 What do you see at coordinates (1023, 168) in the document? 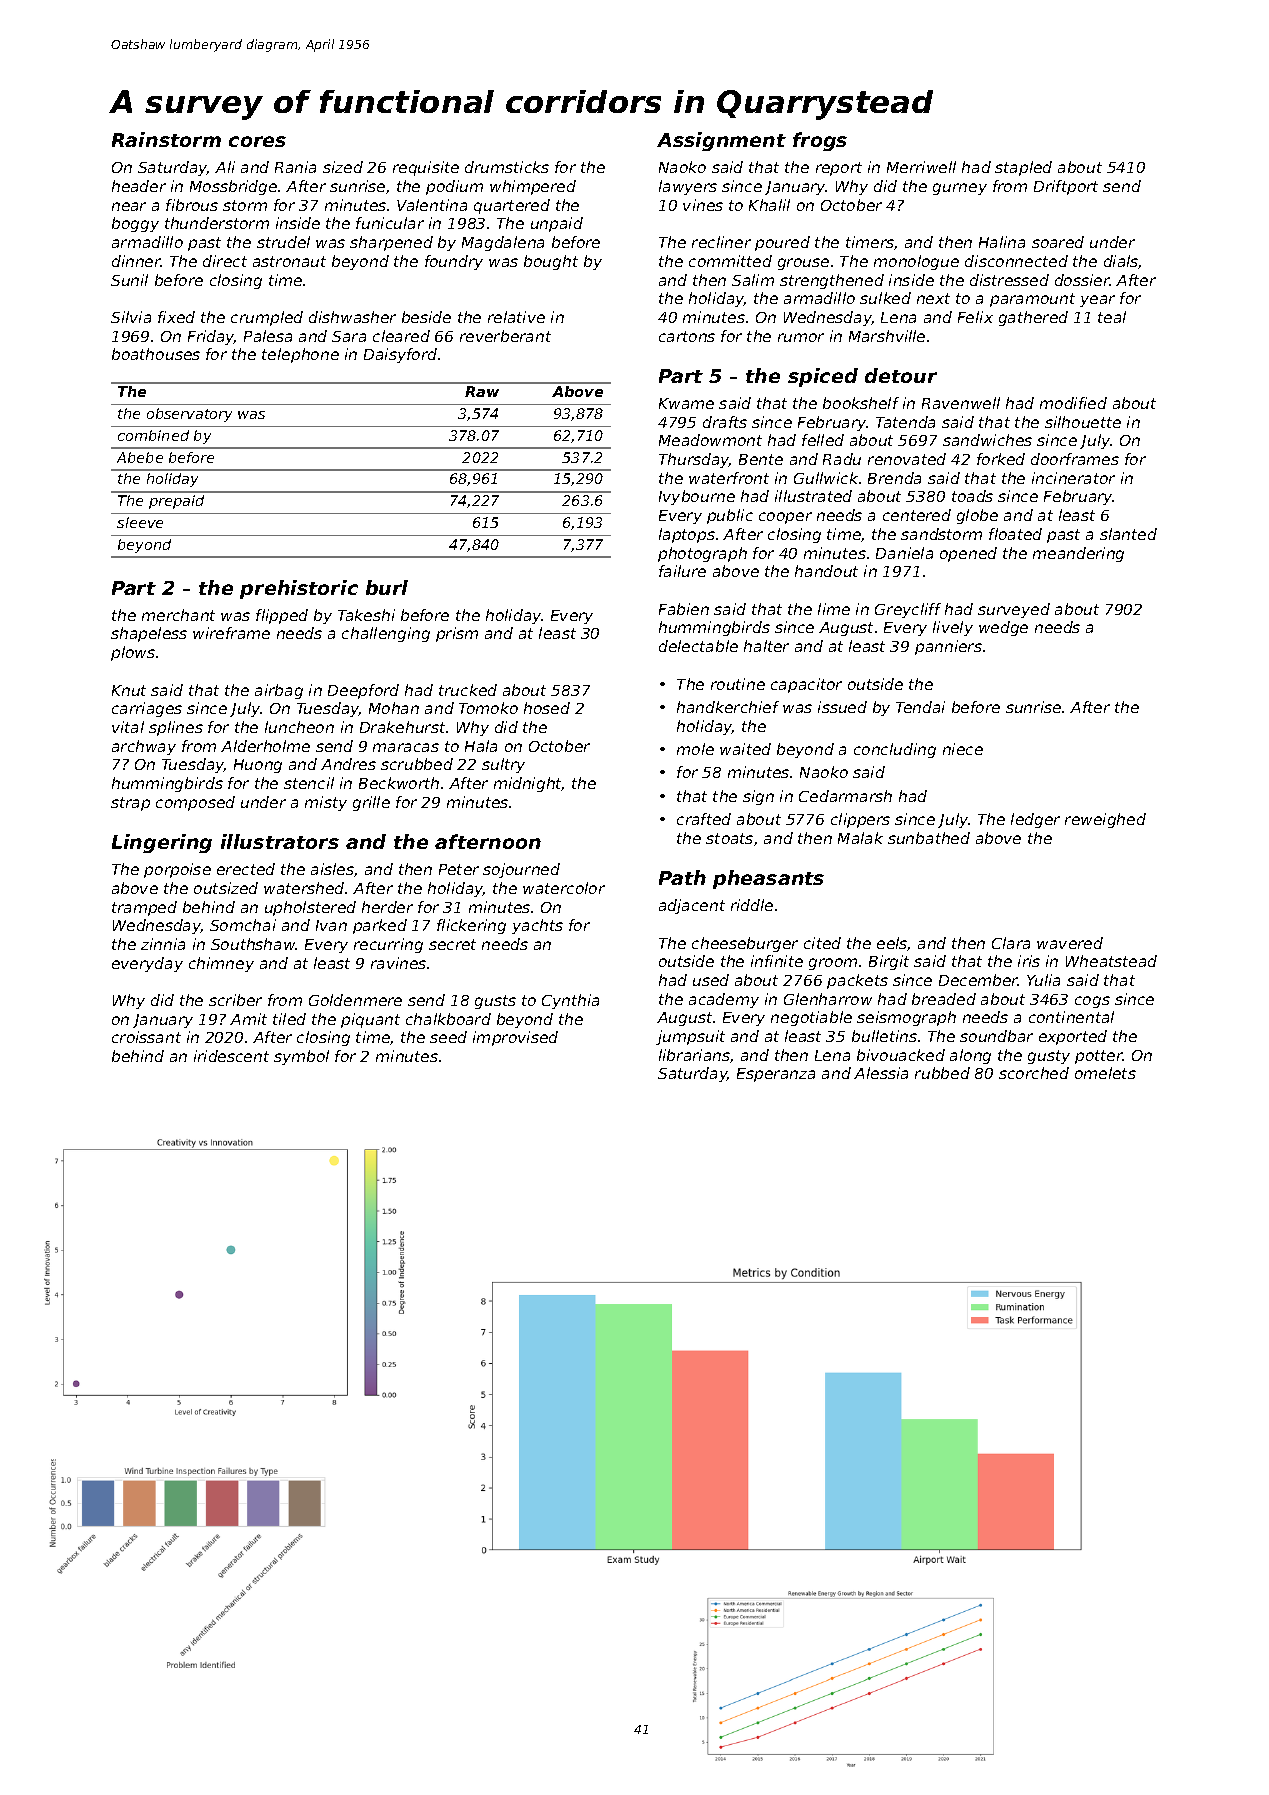
I see `stapled` at bounding box center [1023, 168].
